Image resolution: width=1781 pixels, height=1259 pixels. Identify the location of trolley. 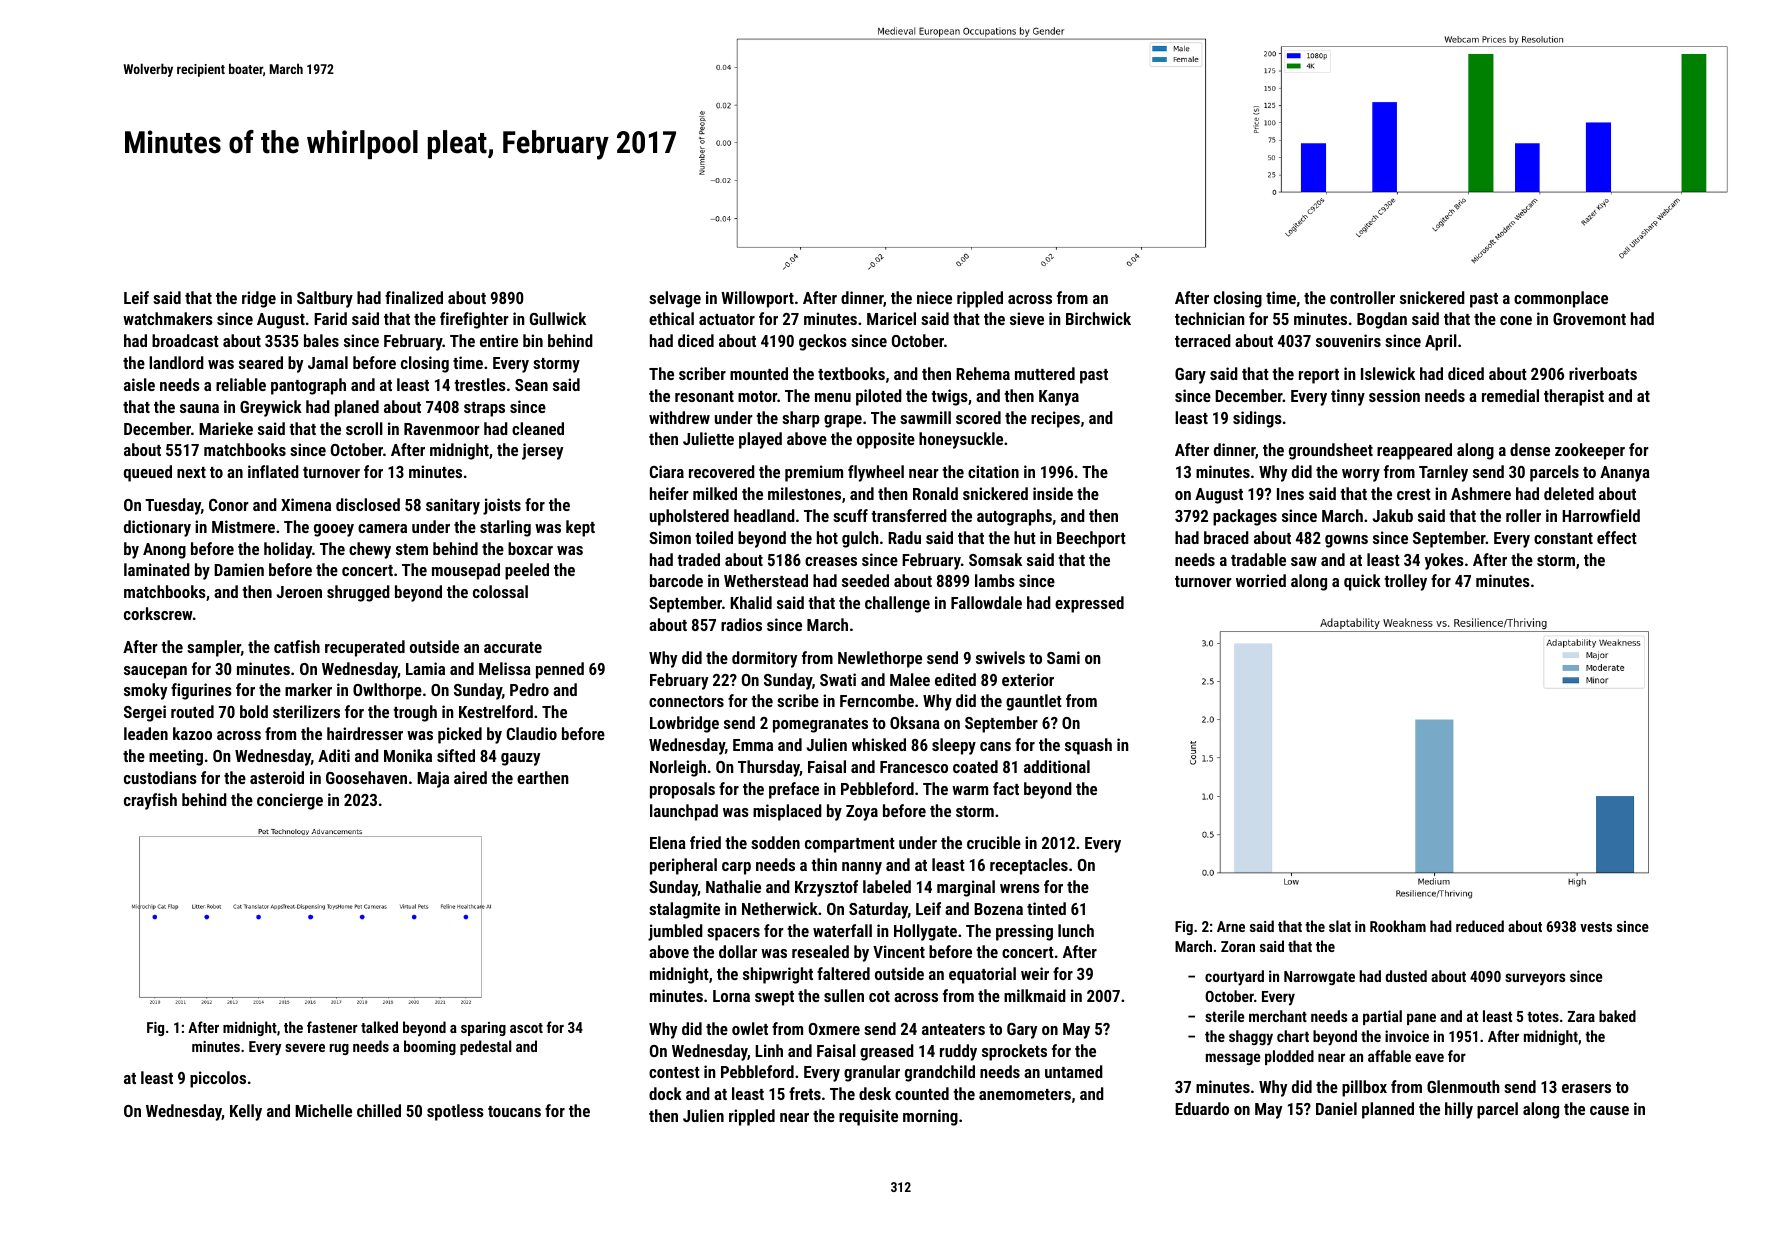
(1405, 582).
